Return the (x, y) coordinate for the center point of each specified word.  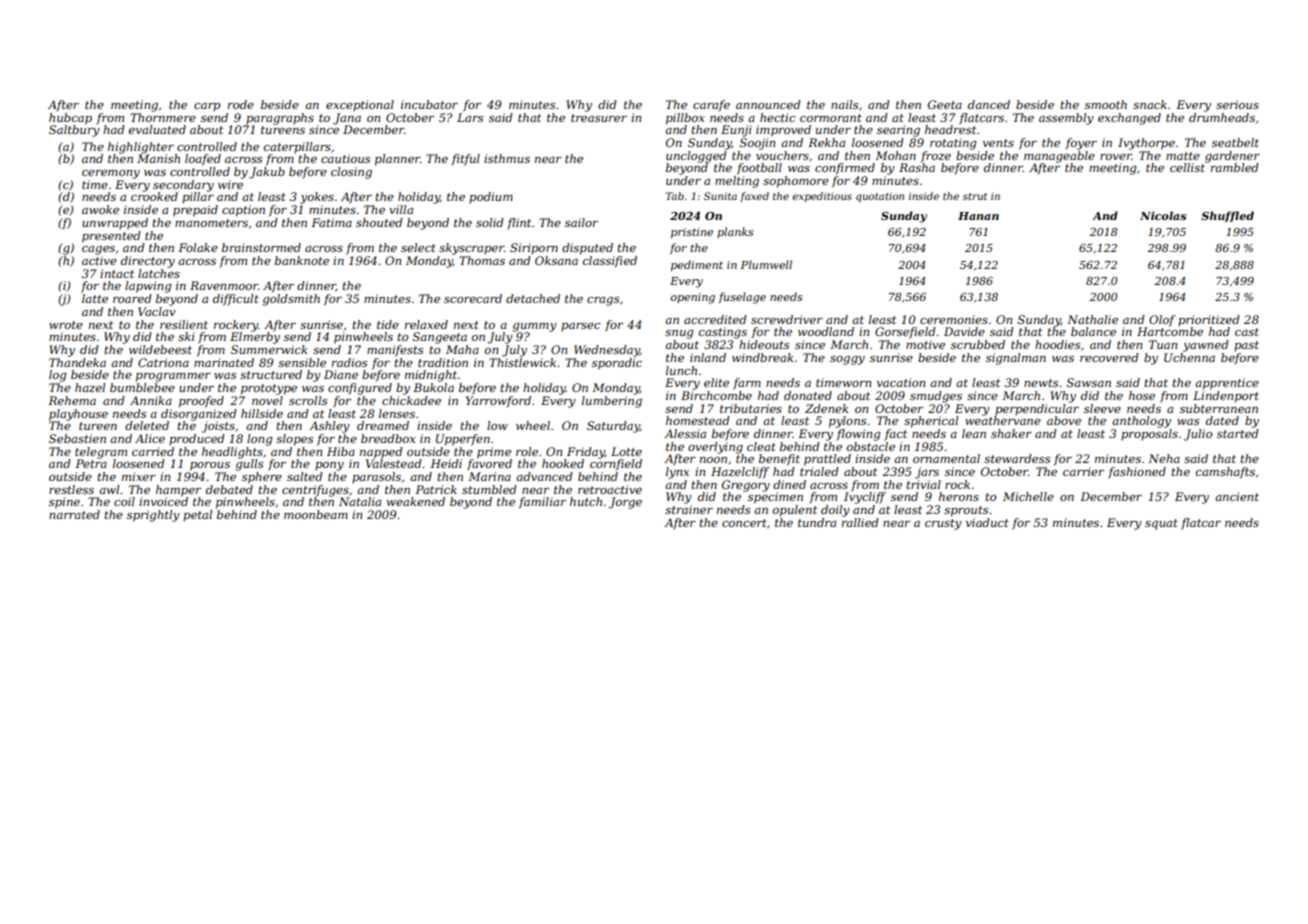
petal (197, 516)
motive (925, 344)
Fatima (331, 222)
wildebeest (160, 349)
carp (207, 107)
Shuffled (1227, 216)
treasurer (599, 118)
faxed (754, 197)
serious (1237, 104)
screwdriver (787, 319)
